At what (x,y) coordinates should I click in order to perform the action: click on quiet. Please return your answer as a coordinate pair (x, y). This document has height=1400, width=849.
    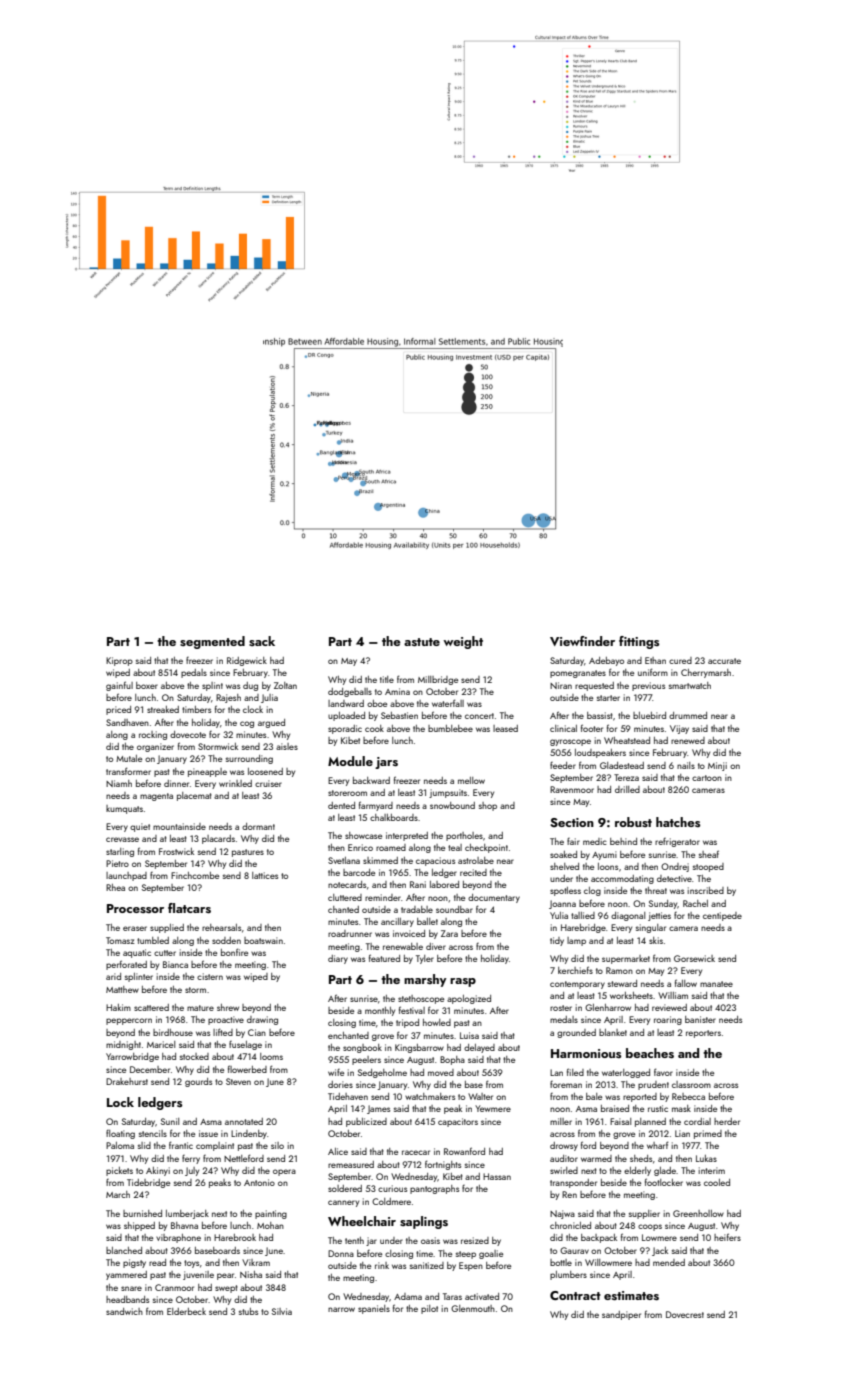
    Looking at the image, I should click on (140, 827).
